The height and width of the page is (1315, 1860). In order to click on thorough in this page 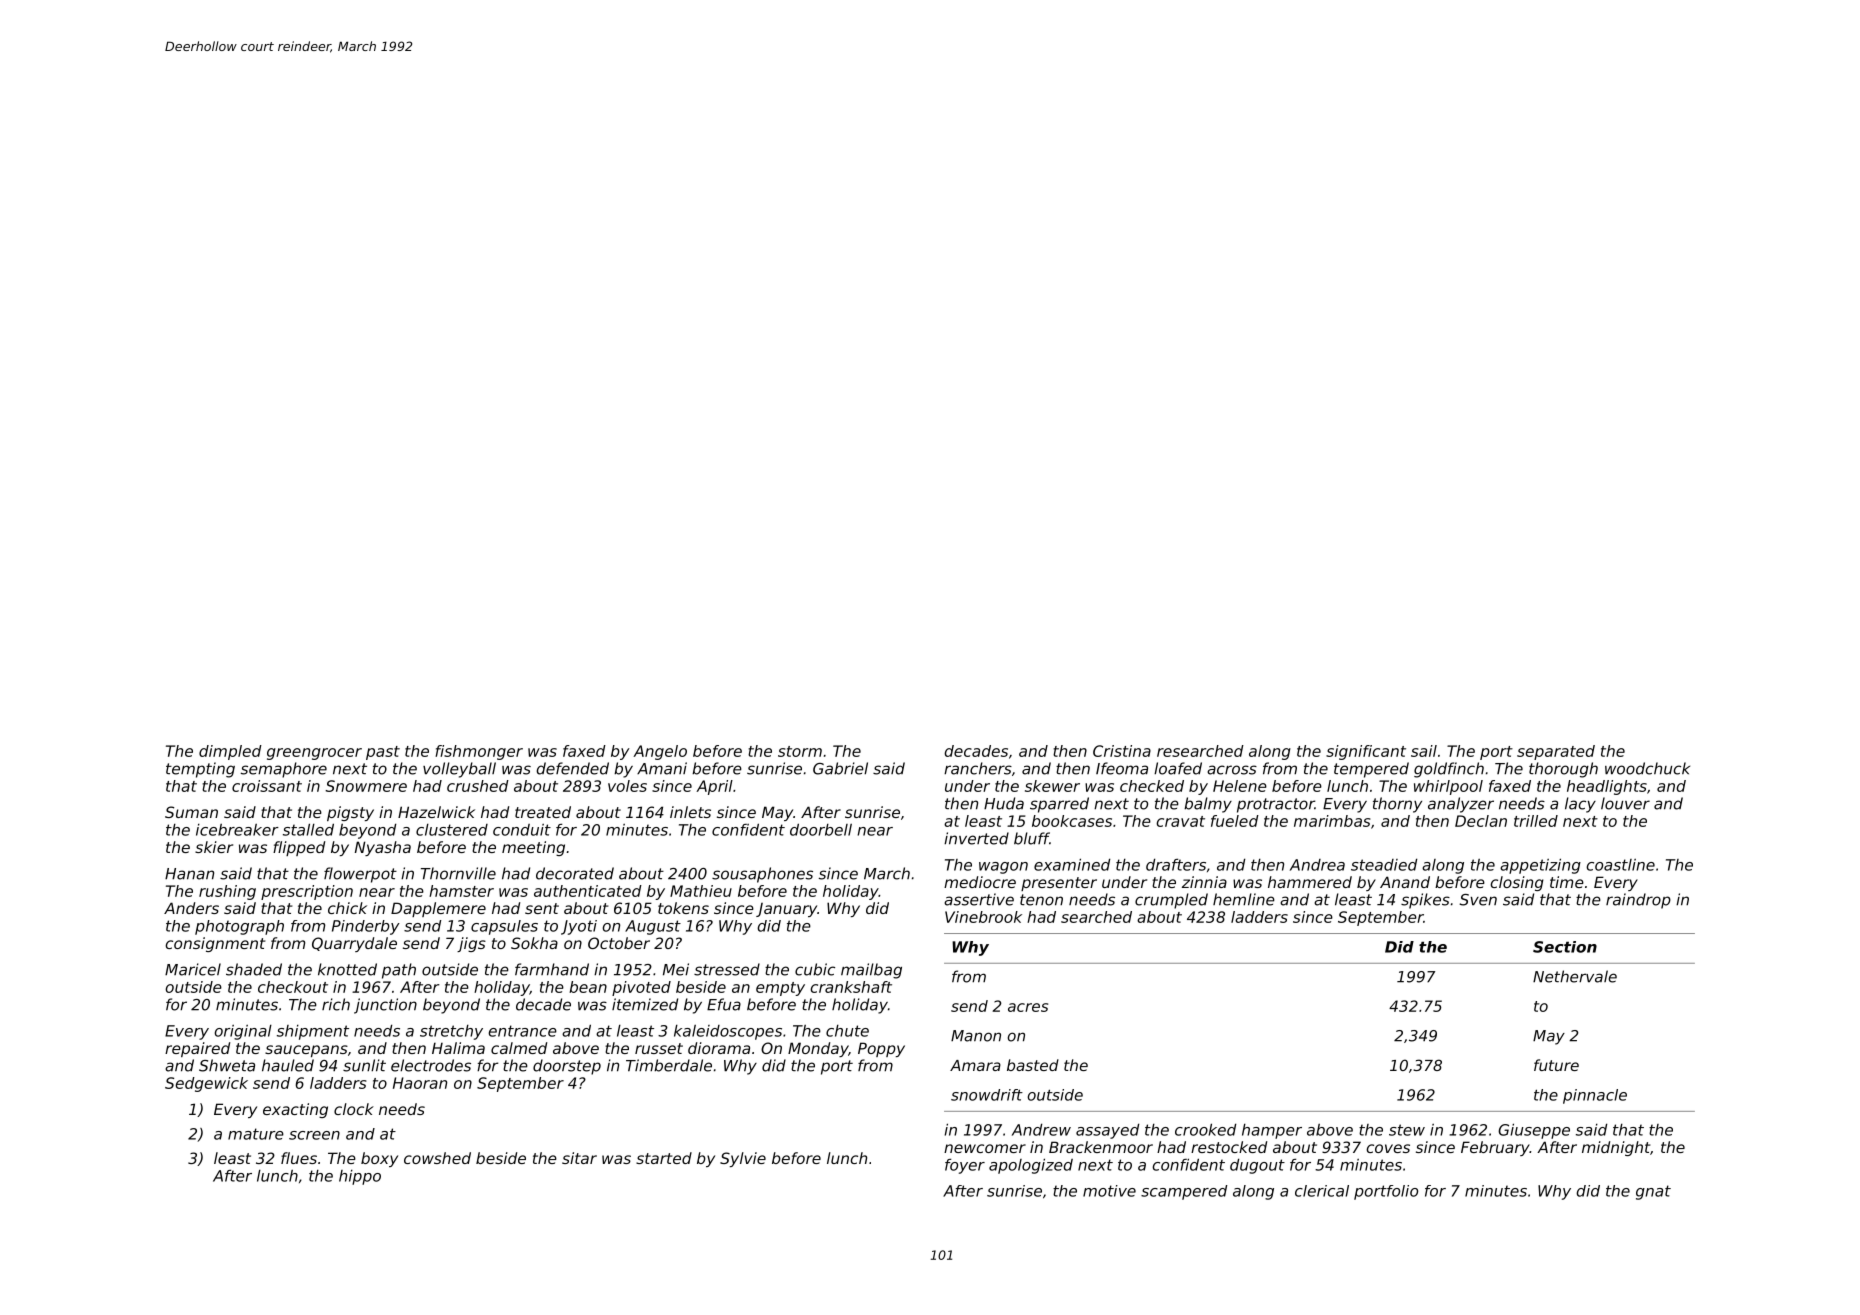, I will do `click(1563, 770)`.
